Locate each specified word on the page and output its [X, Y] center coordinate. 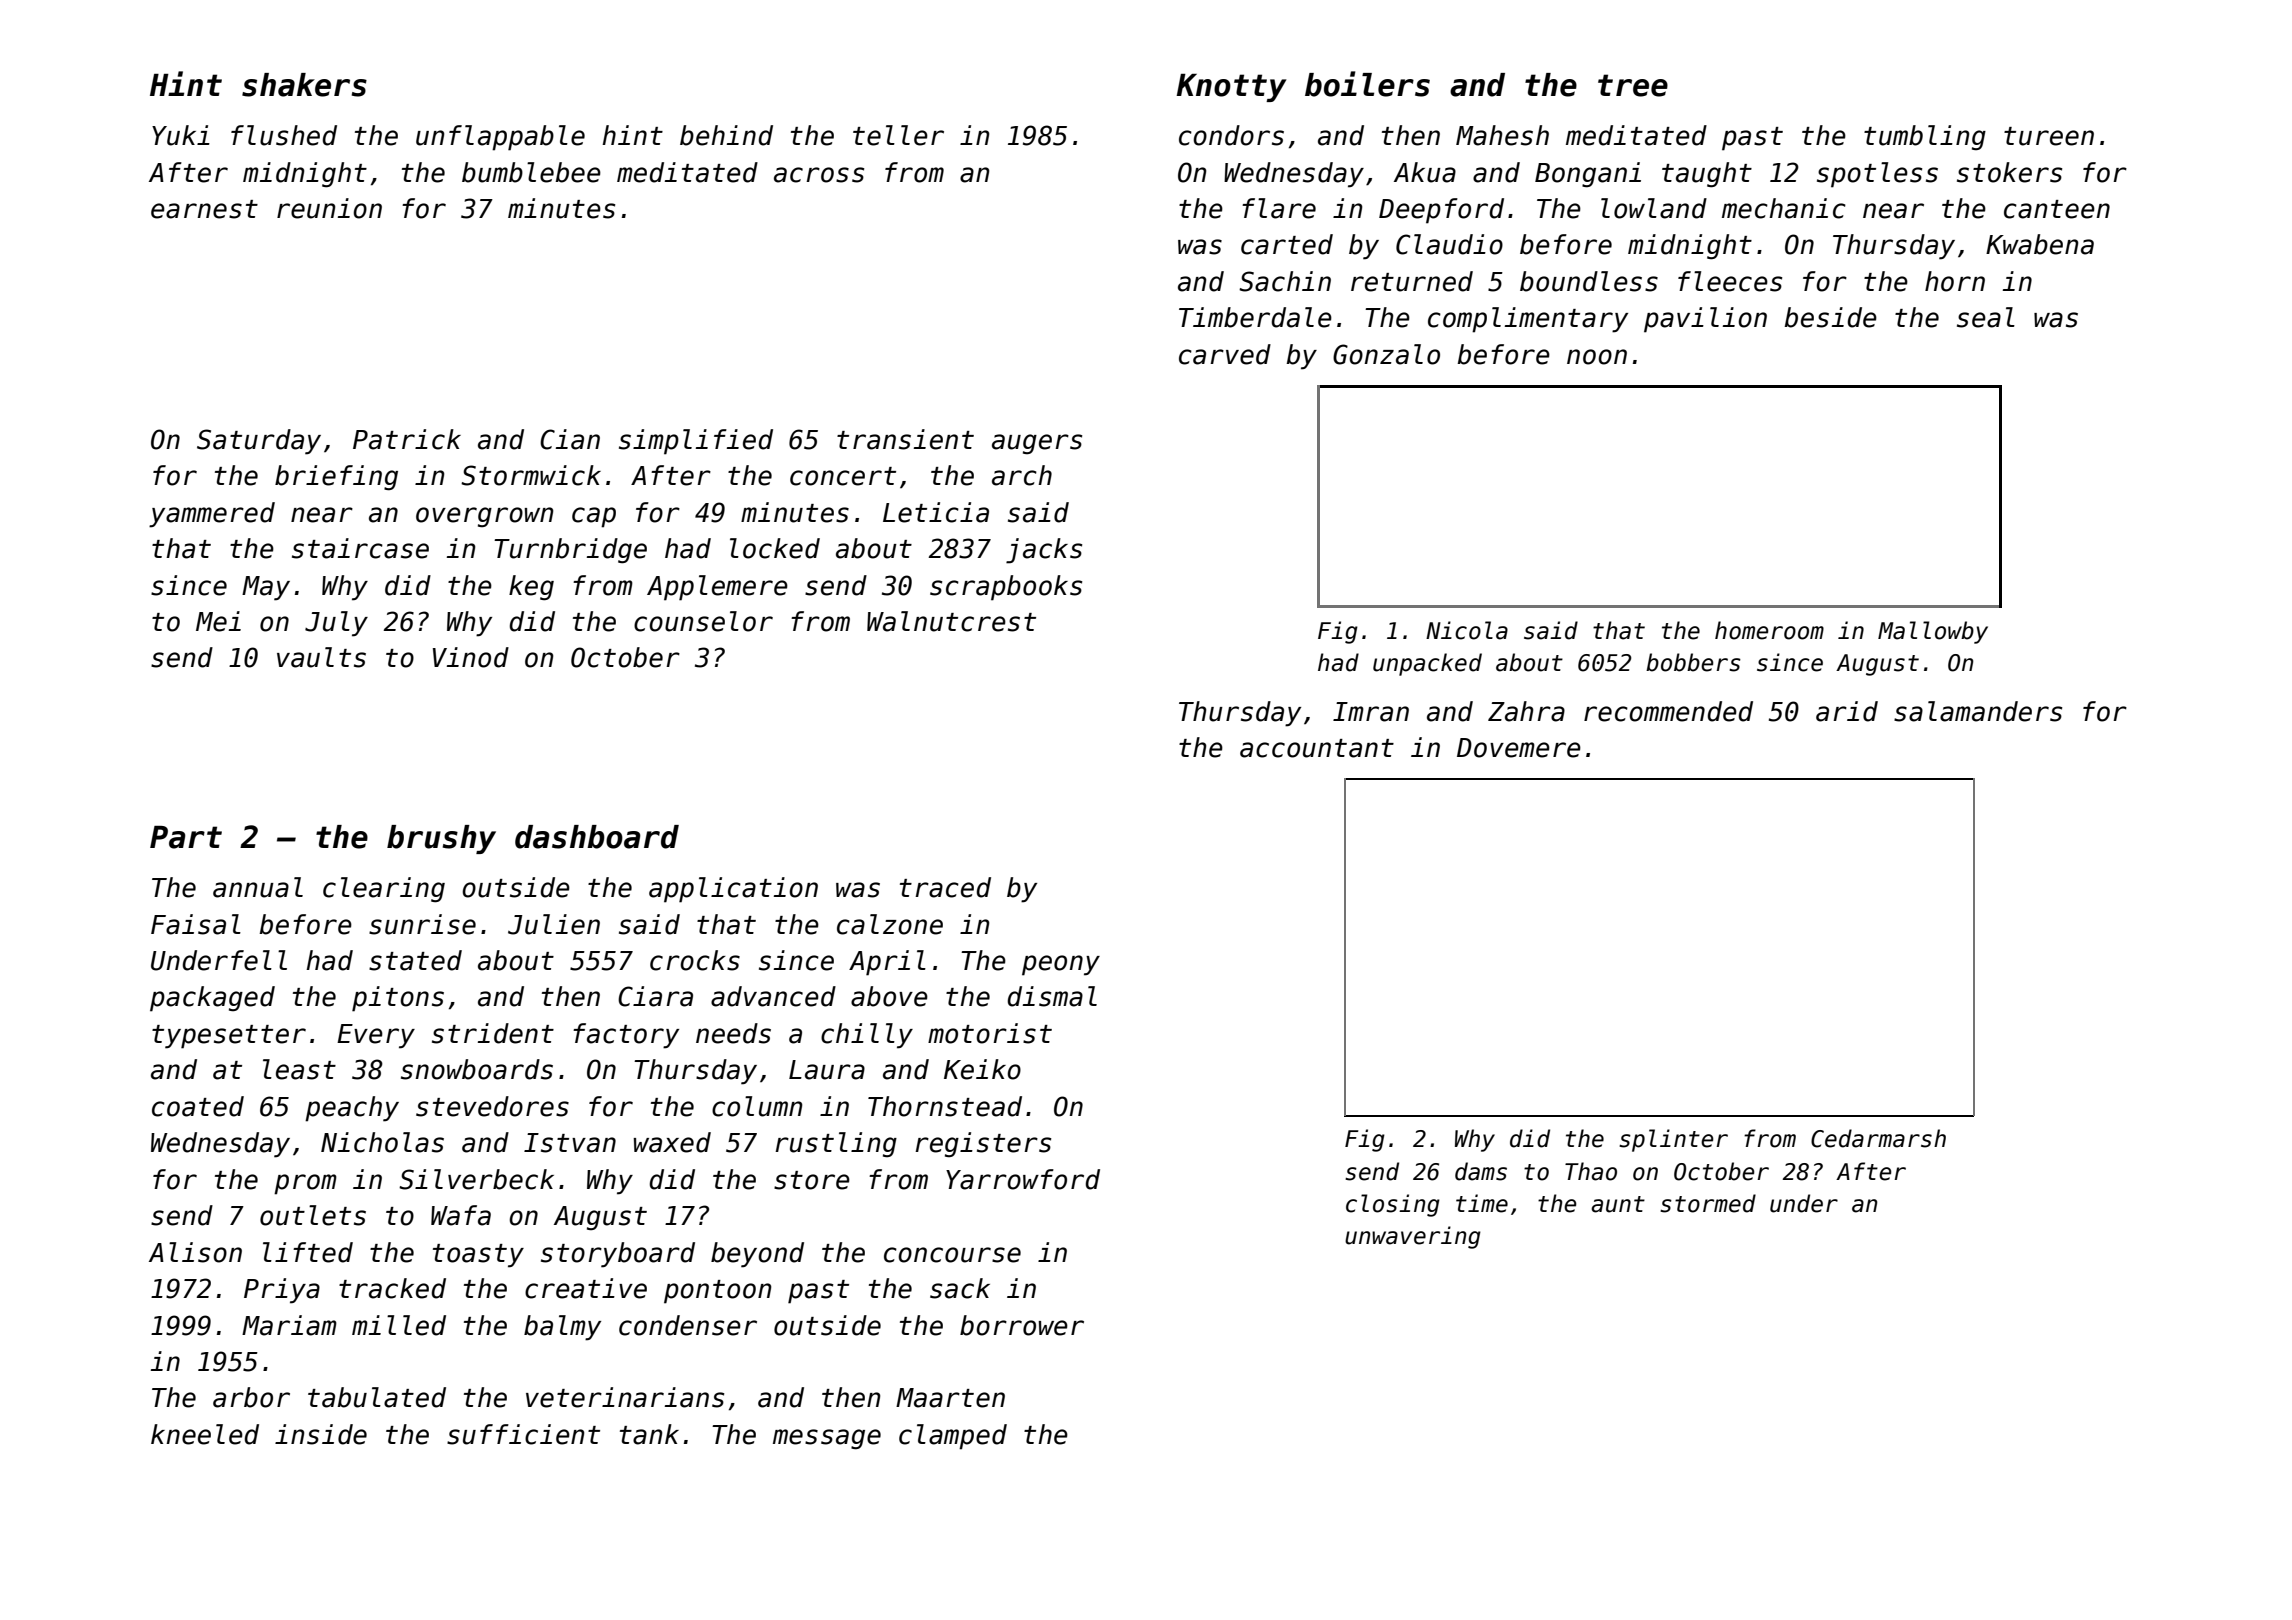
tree [1633, 85]
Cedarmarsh [1878, 1138]
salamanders [1978, 711]
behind [726, 135]
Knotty [1231, 88]
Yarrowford [1023, 1179]
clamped [953, 1437]
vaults [321, 657]
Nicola [1467, 630]
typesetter [229, 1037]
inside [321, 1434]
